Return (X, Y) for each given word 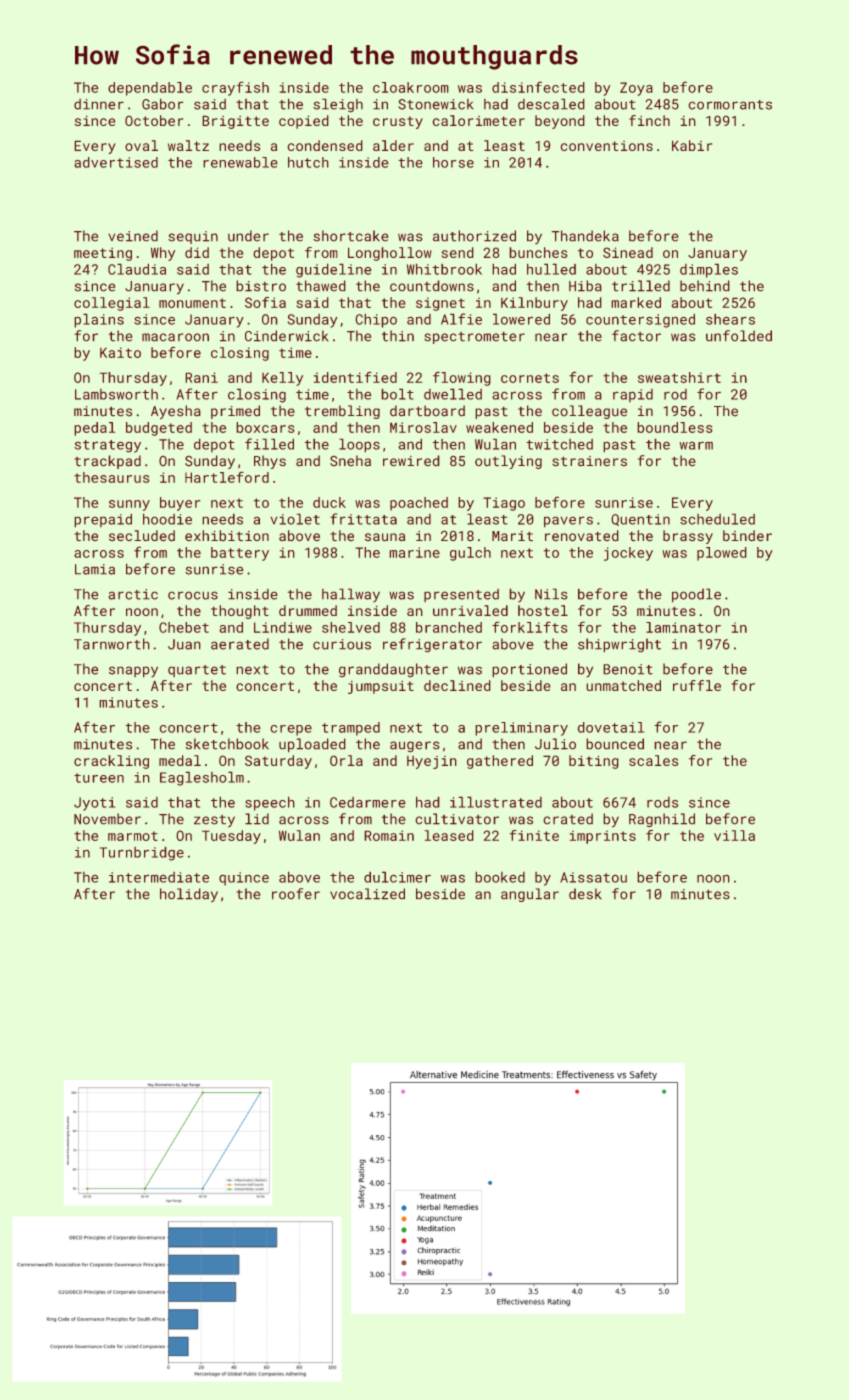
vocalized (367, 893)
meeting (103, 254)
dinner (99, 104)
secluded (142, 535)
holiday (189, 895)
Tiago (504, 504)
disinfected (538, 87)
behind (704, 285)
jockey (628, 554)
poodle (696, 595)
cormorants (730, 105)
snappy (133, 671)
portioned (530, 670)
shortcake (351, 235)
